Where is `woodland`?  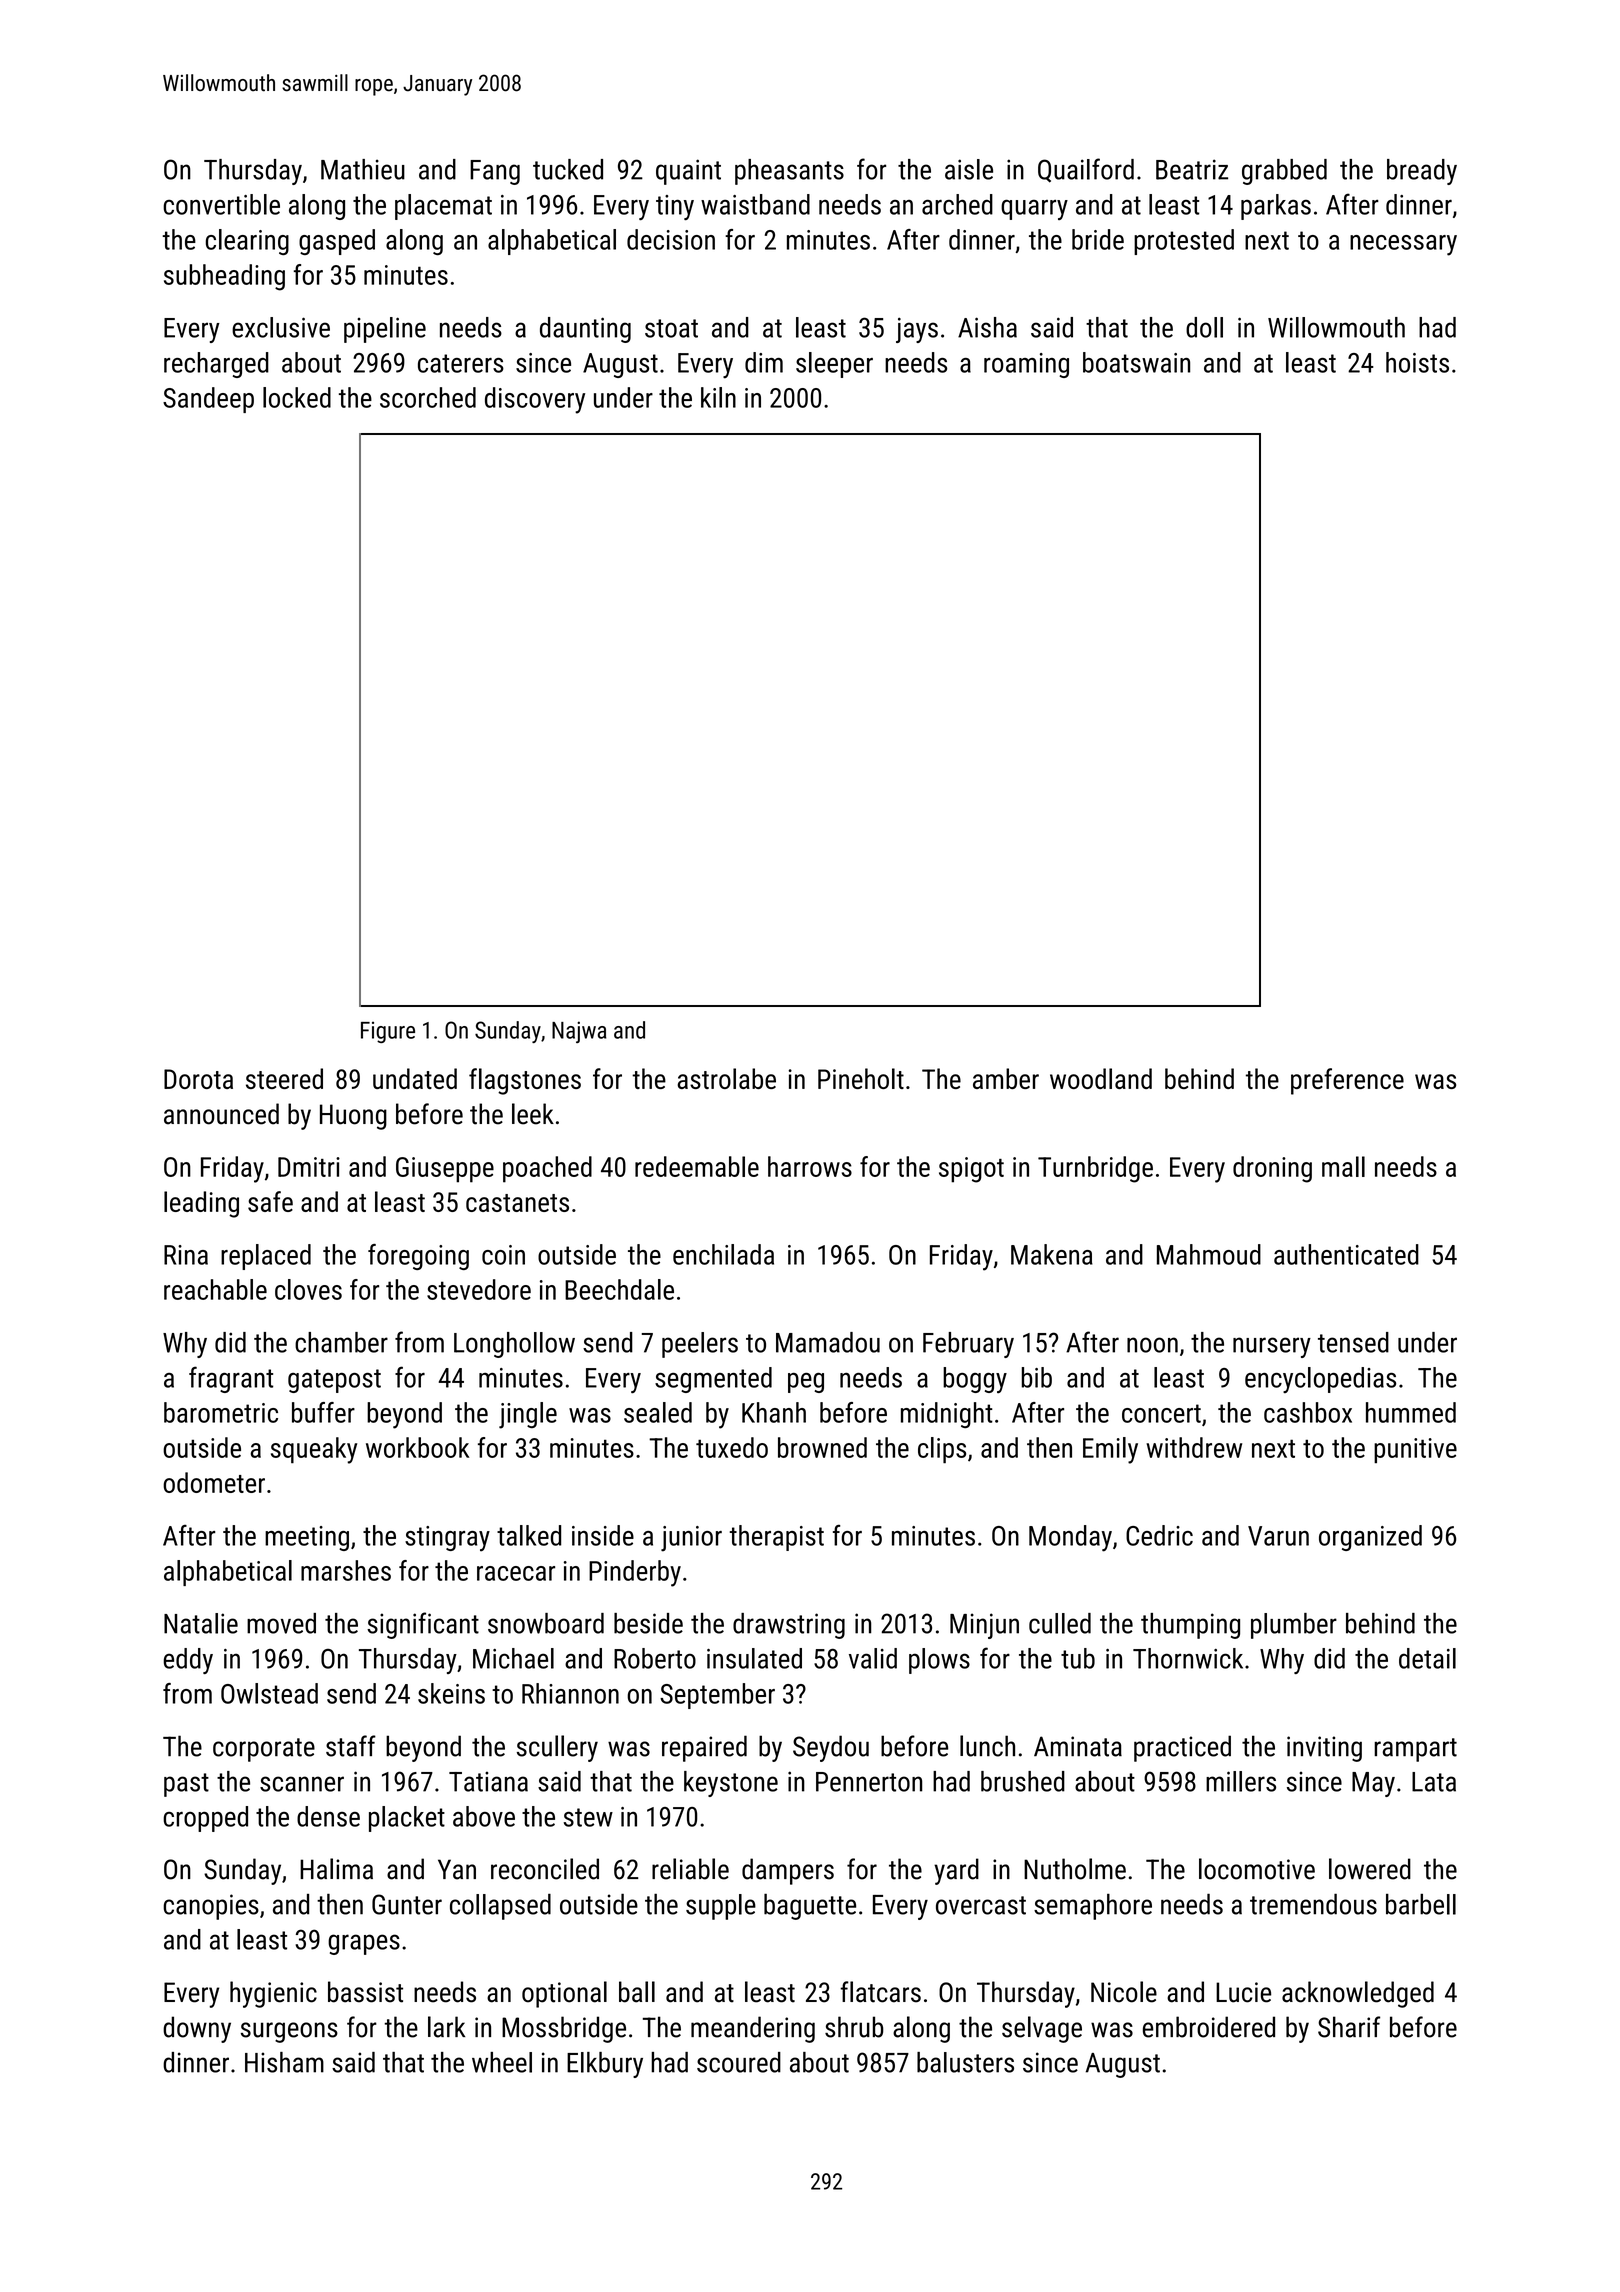 woodland is located at coordinates (1101, 1078).
